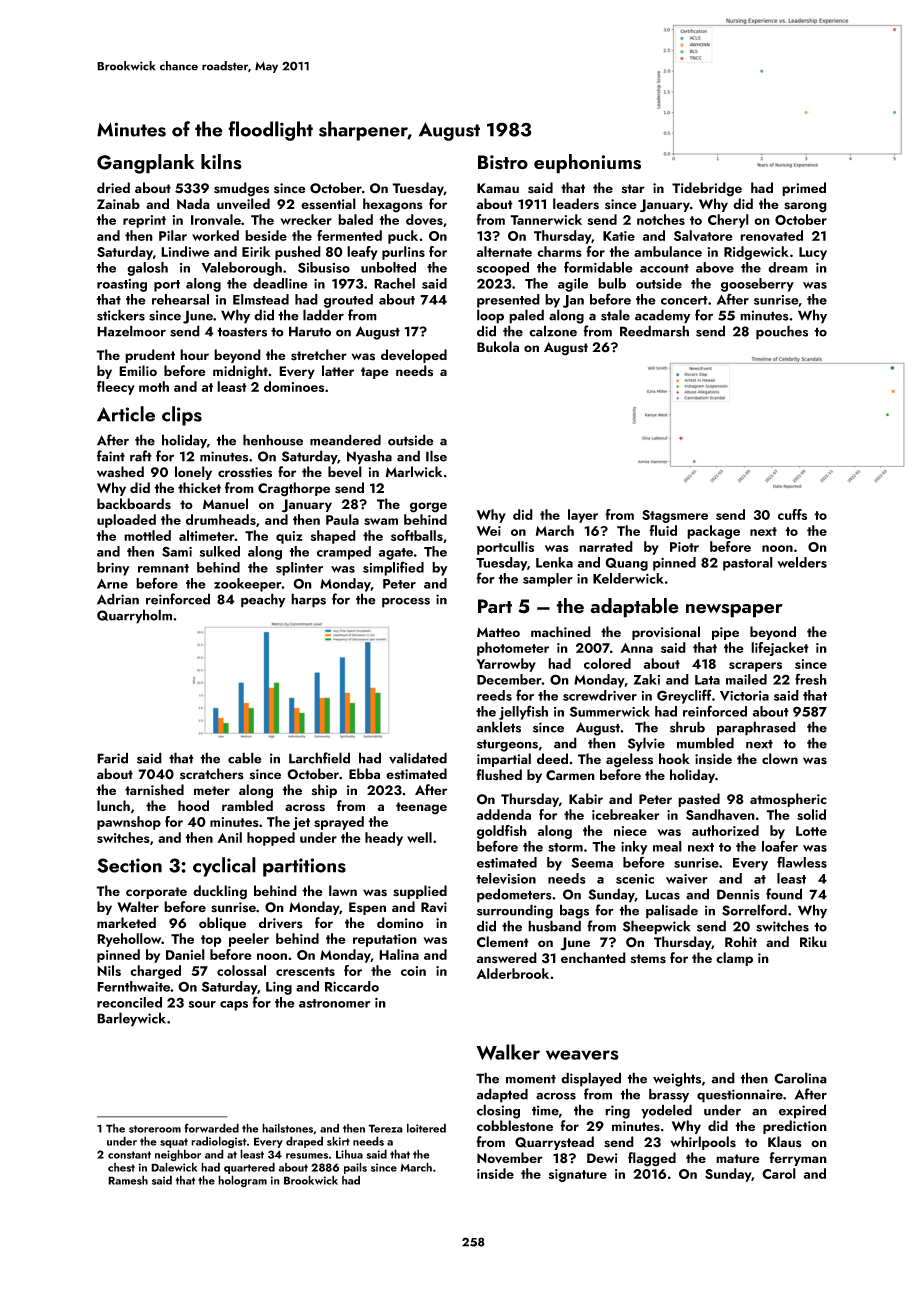  Describe the element at coordinates (155, 1129) in the image. I see `storeroom` at that location.
